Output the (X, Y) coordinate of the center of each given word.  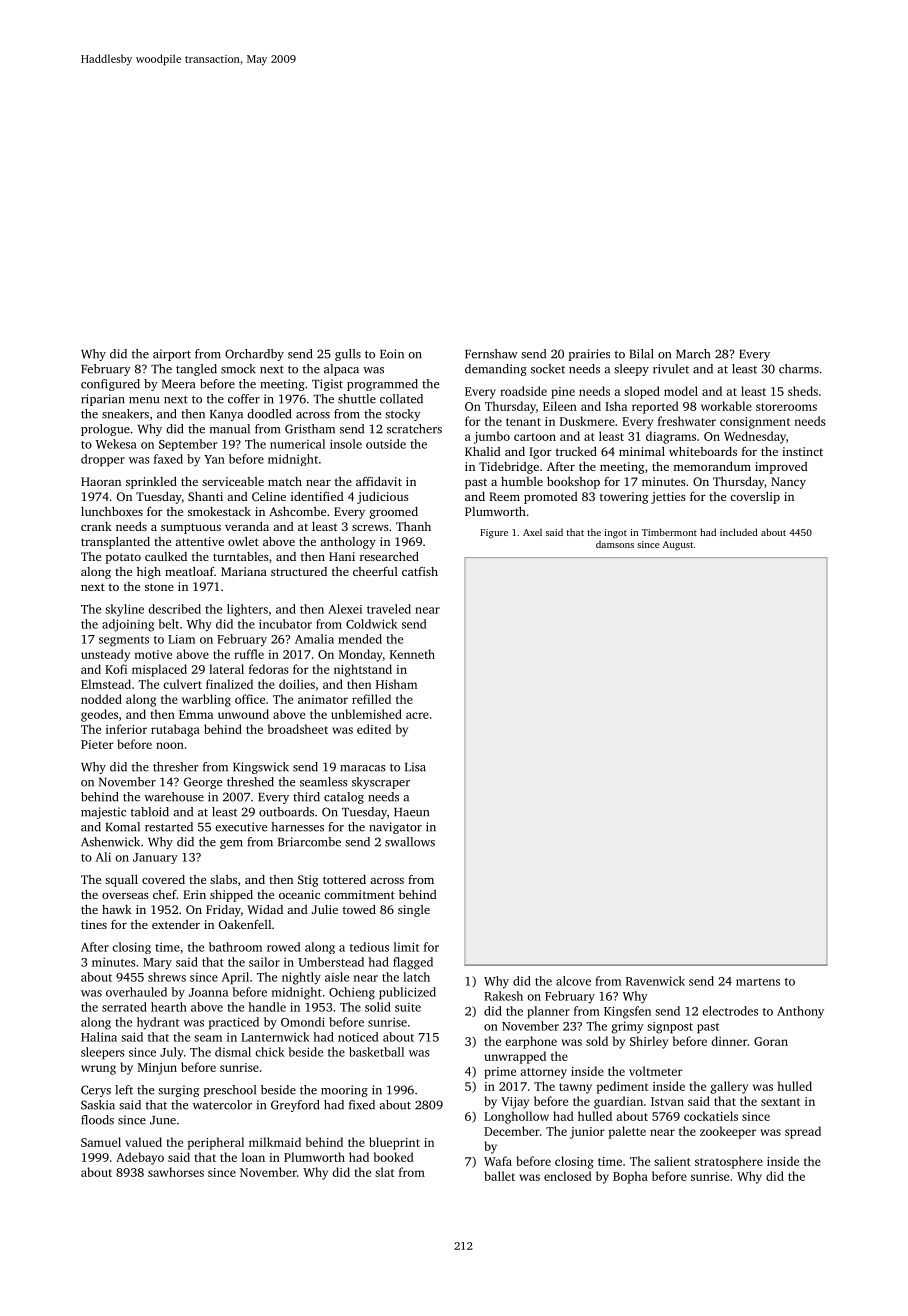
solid (378, 1007)
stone (159, 587)
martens (758, 982)
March (693, 354)
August (678, 546)
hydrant (158, 1023)
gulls (348, 355)
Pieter (97, 744)
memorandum (712, 466)
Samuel (101, 1142)
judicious (383, 497)
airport (172, 355)
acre (417, 715)
